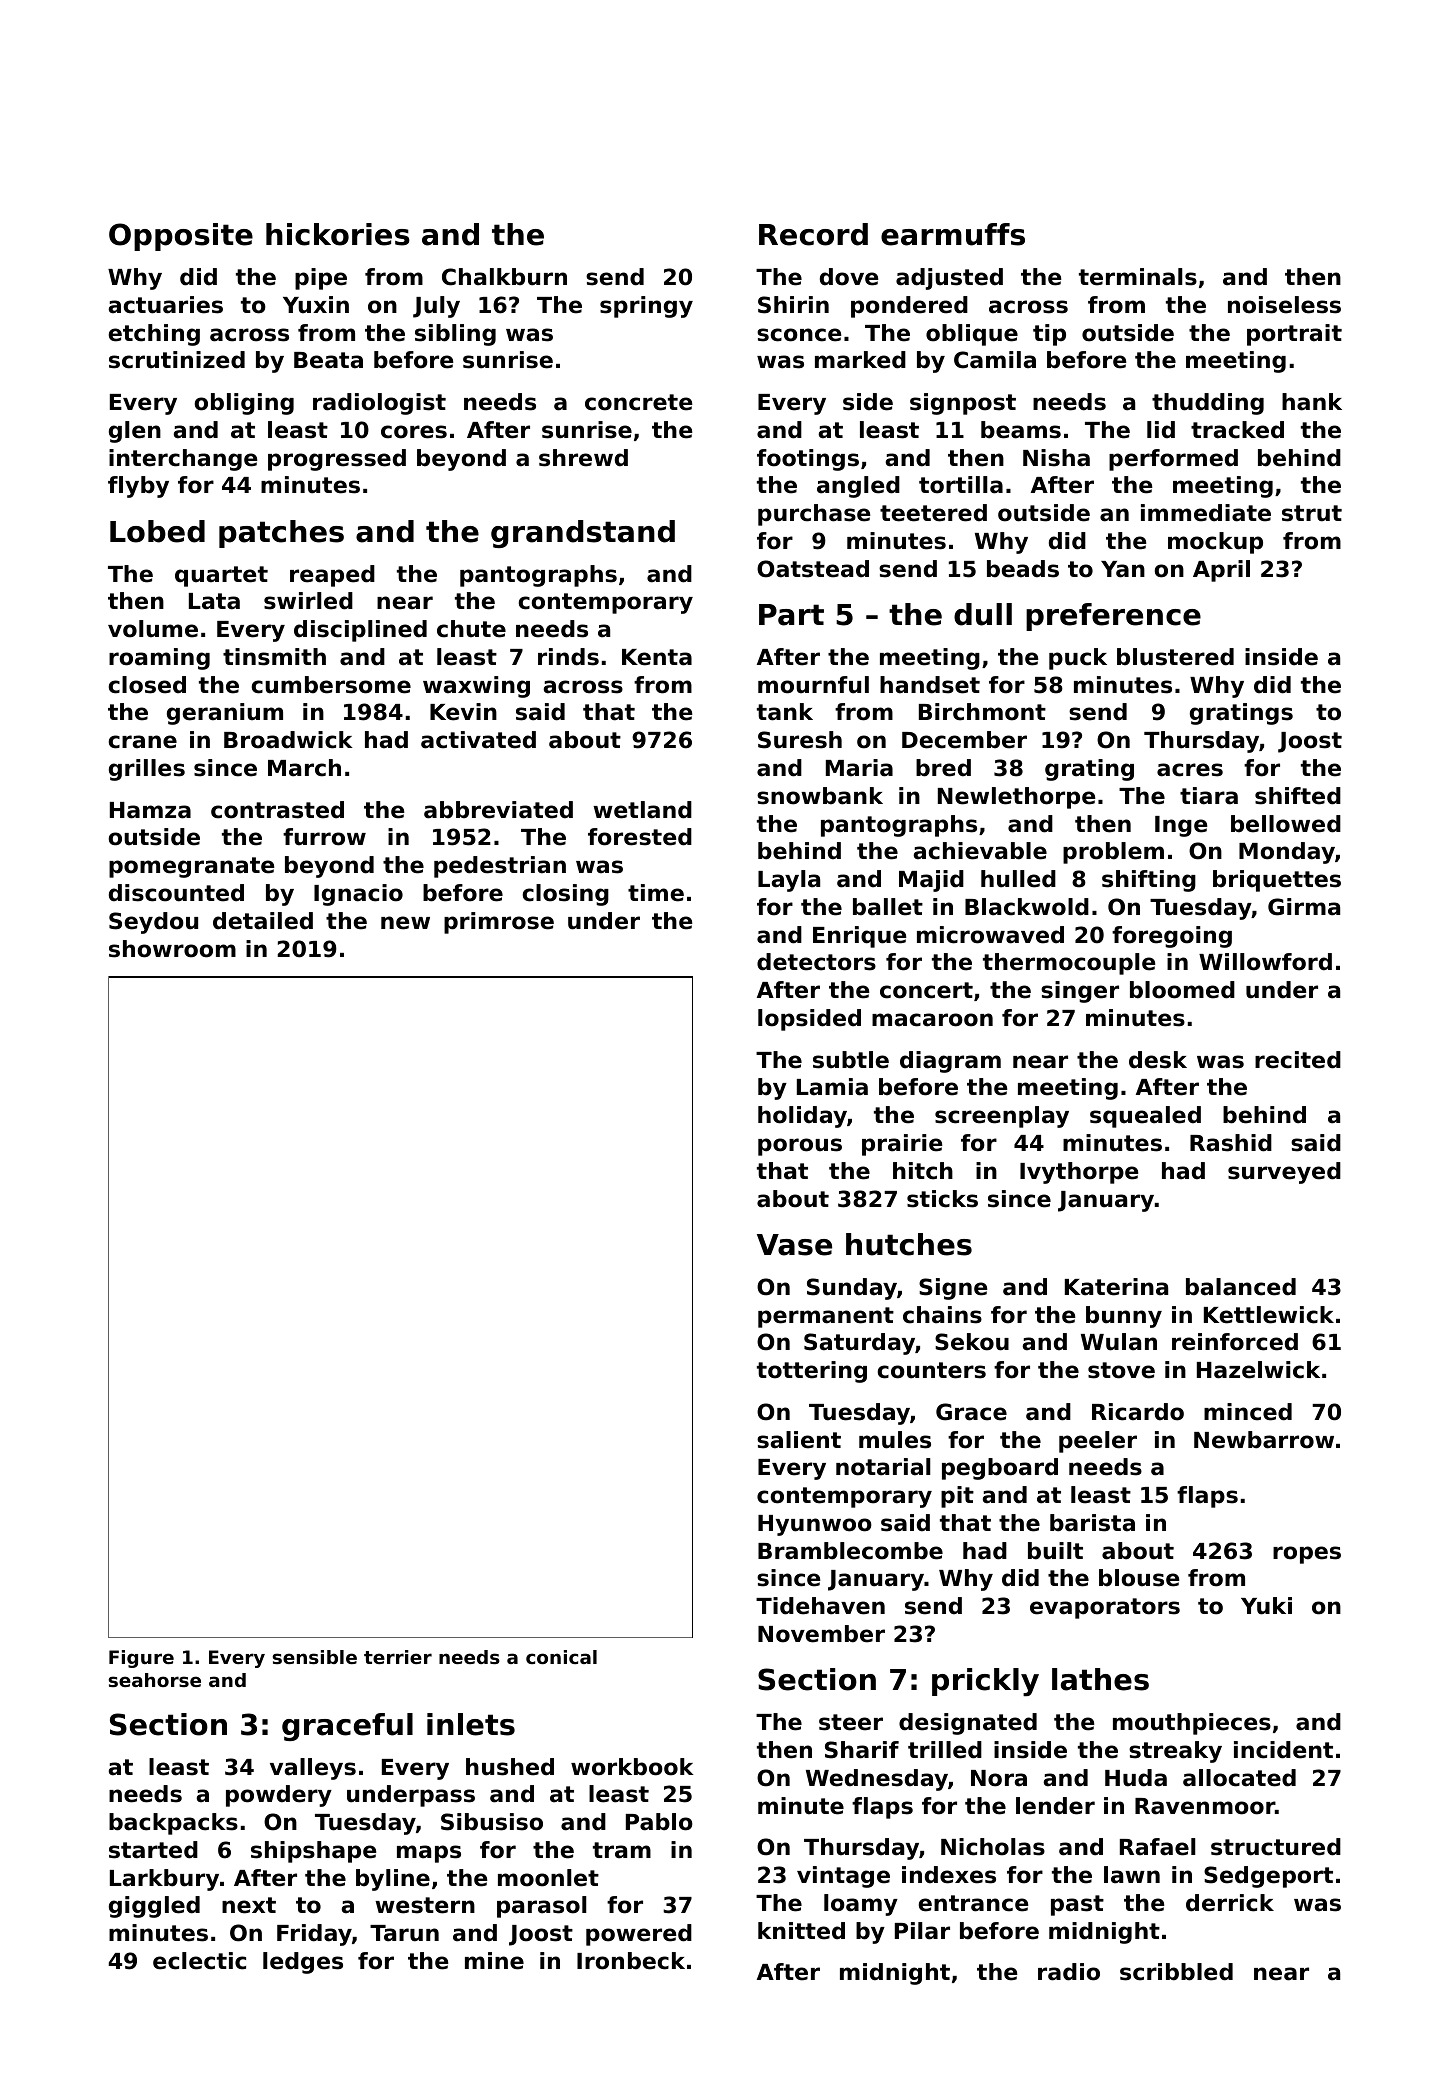 This screenshot has width=1450, height=2100. What do you see at coordinates (789, 881) in the screenshot?
I see `Layla` at bounding box center [789, 881].
